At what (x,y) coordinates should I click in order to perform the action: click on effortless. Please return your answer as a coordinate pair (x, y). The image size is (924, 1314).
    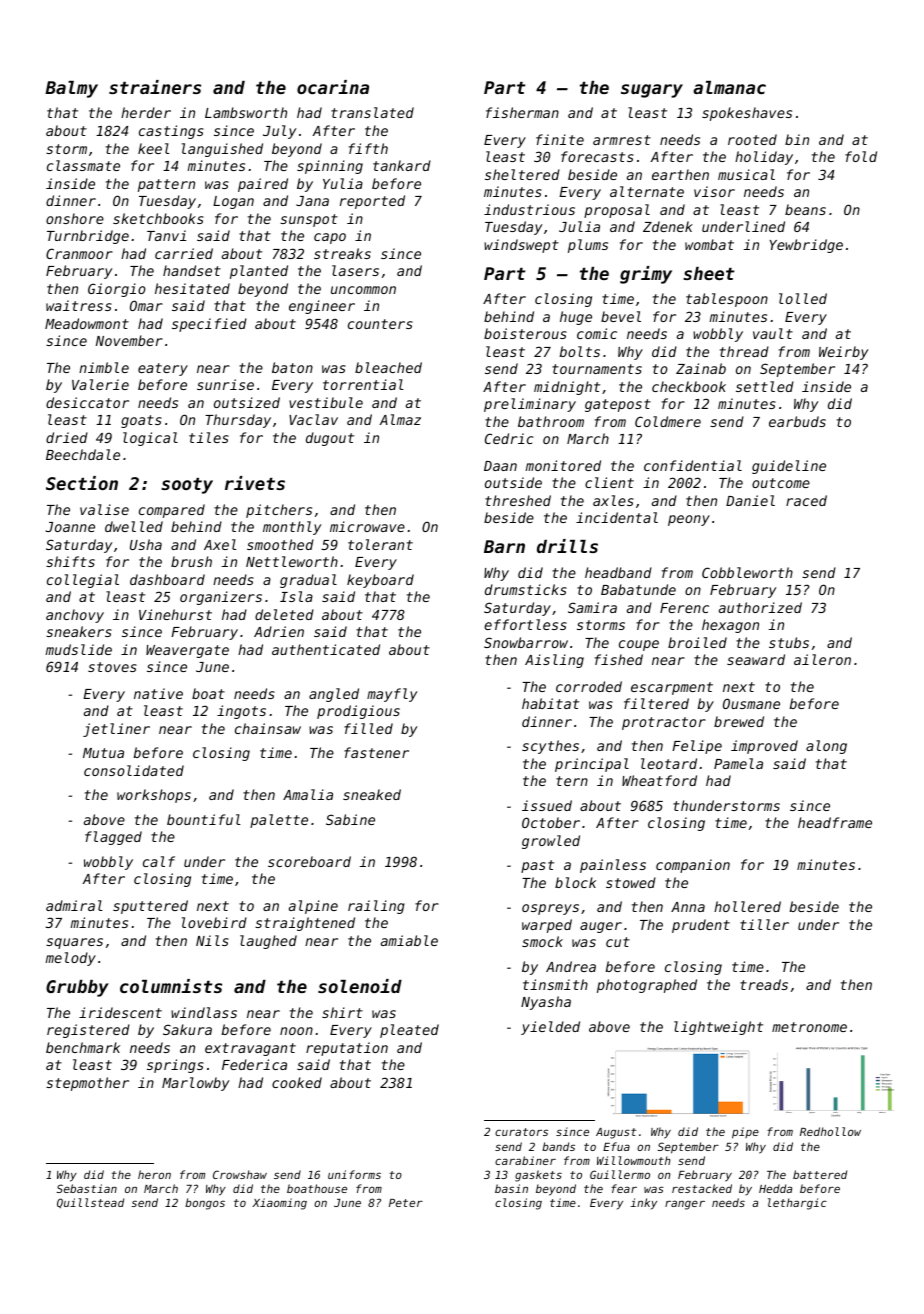
    Looking at the image, I should click on (525, 624).
